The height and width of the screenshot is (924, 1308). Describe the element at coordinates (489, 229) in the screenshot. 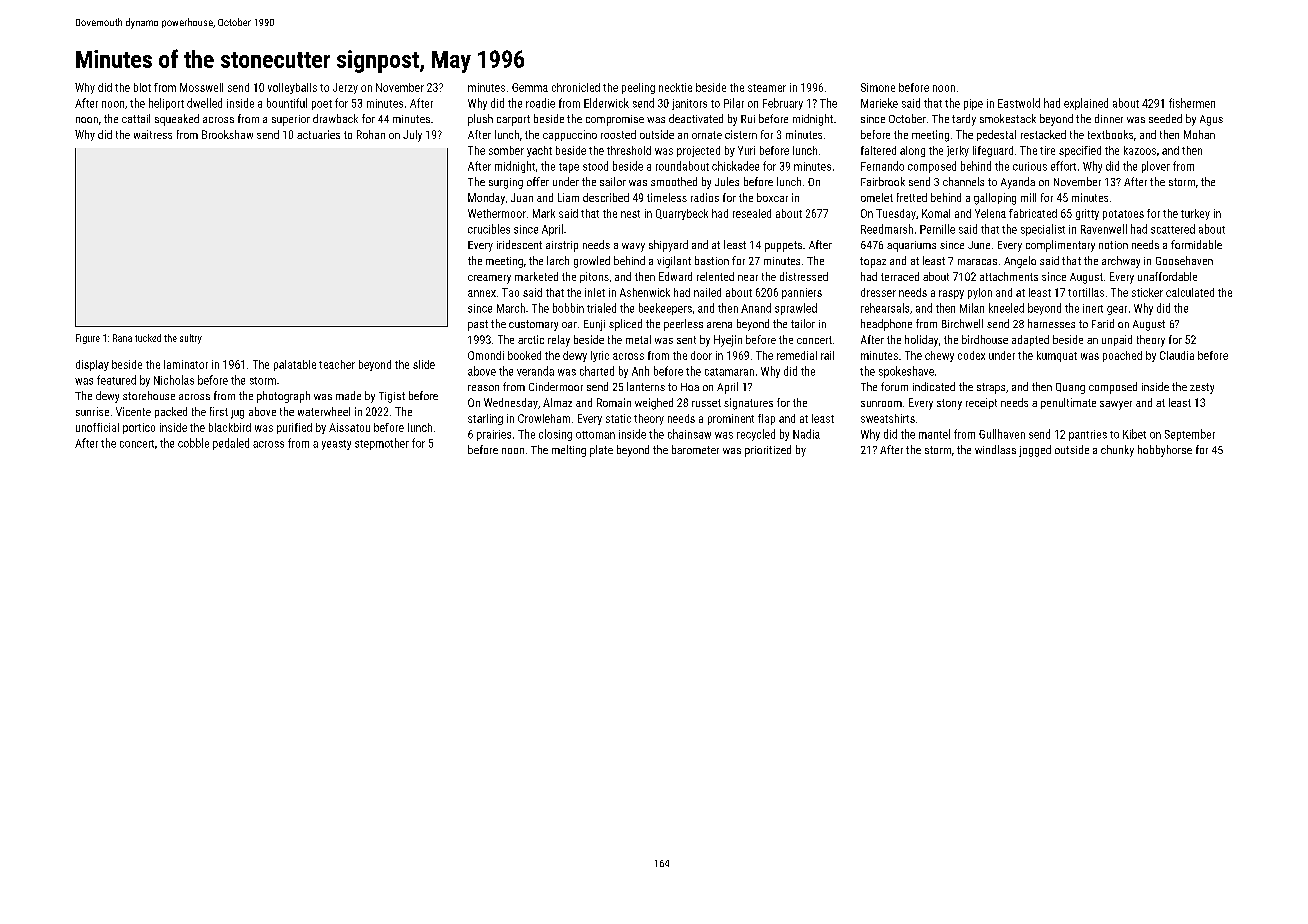

I see `crucibles` at that location.
